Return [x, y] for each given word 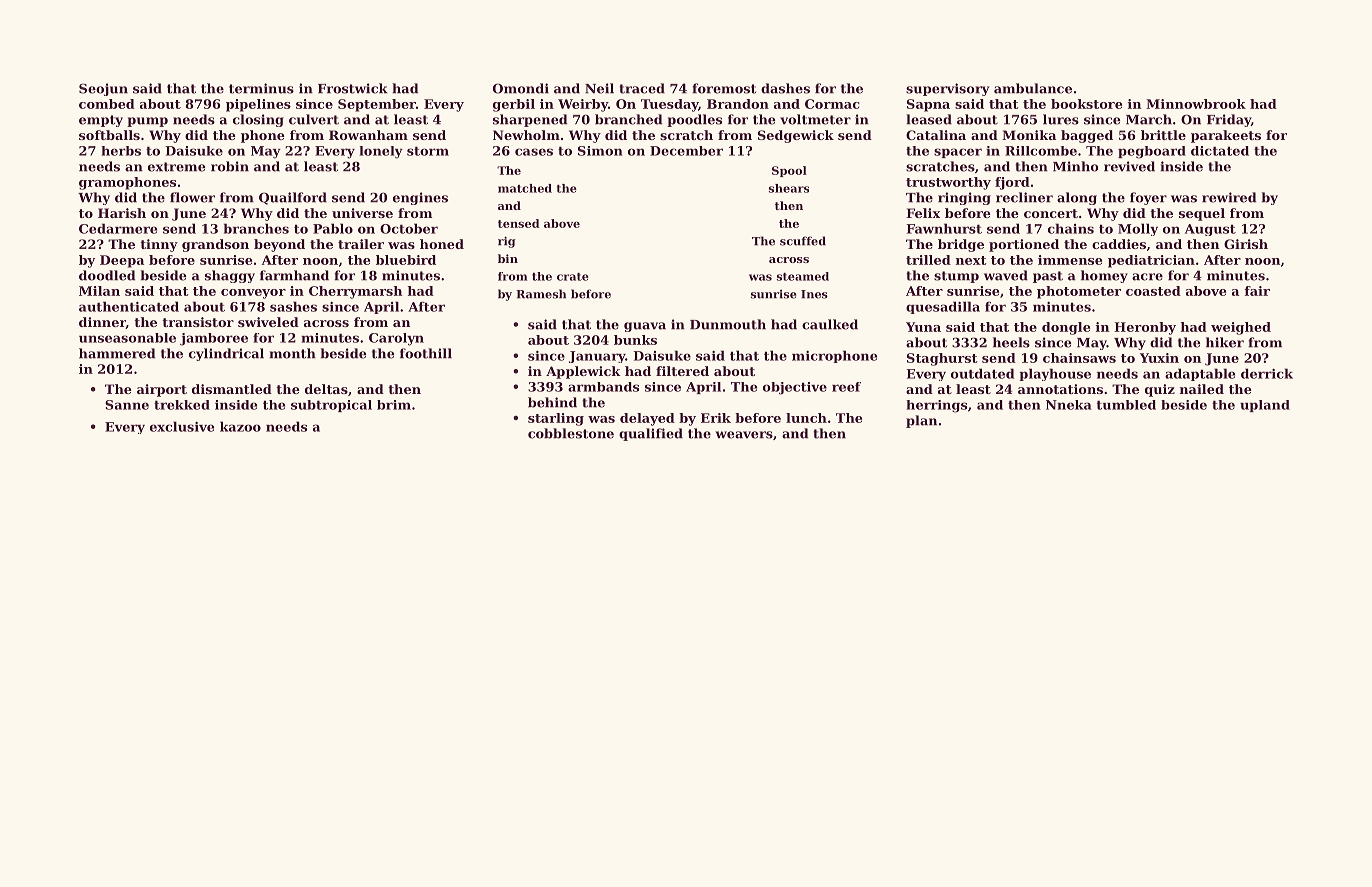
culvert [314, 119]
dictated [1220, 151]
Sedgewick [796, 136]
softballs [109, 135]
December [686, 151]
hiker [1225, 342]
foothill [426, 353]
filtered [682, 371]
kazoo [240, 426]
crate [573, 277]
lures [1061, 119]
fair [1257, 291]
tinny [159, 245]
